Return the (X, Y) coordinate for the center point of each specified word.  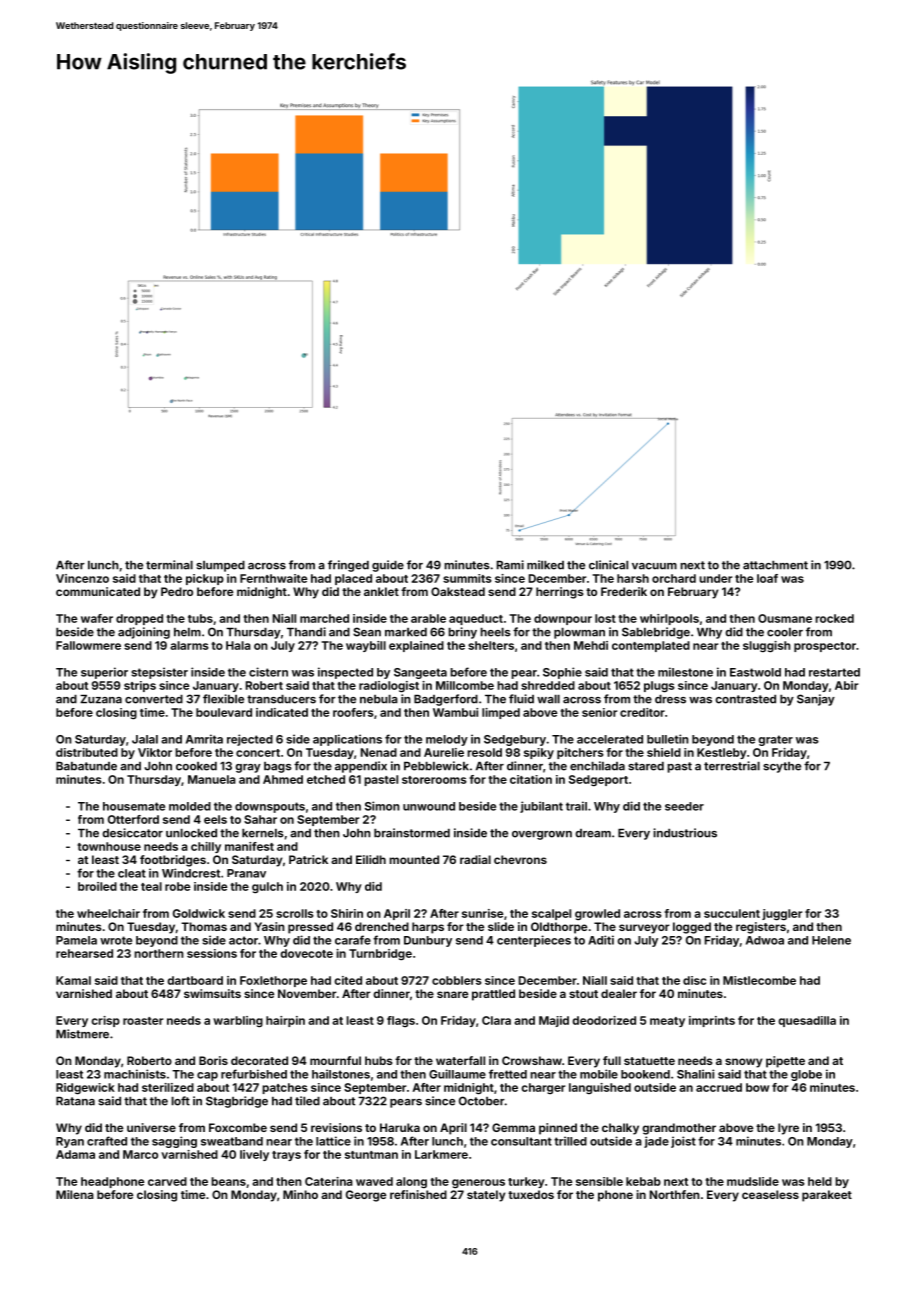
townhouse (109, 846)
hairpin (285, 1021)
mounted (414, 859)
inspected (345, 673)
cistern (268, 672)
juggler (782, 915)
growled (597, 915)
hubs (379, 1060)
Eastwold (755, 672)
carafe (353, 940)
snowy (744, 1063)
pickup (205, 579)
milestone (685, 672)
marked (406, 632)
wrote (116, 940)
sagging (174, 1142)
